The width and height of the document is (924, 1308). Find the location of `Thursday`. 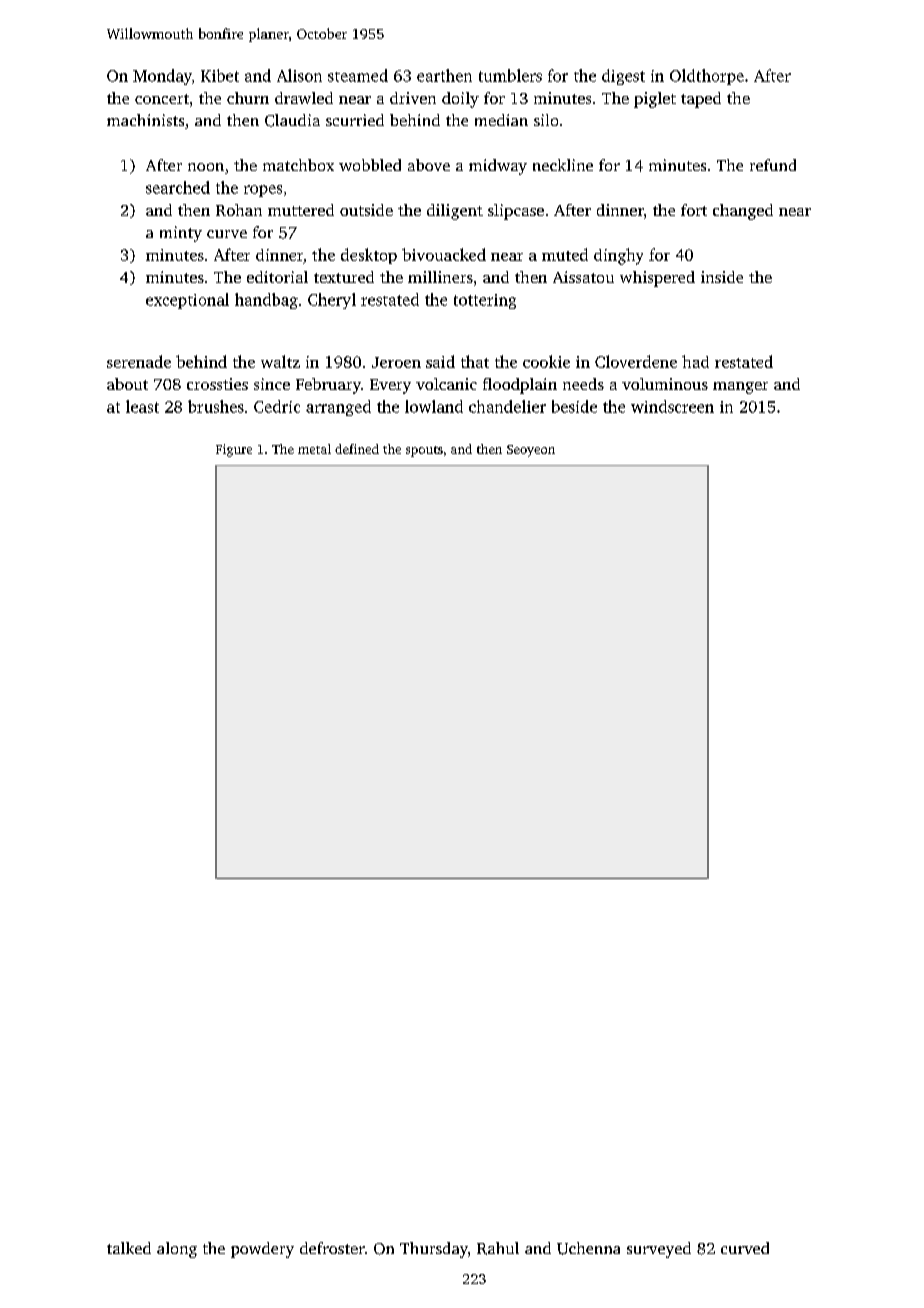

Thursday is located at coordinates (434, 1250).
